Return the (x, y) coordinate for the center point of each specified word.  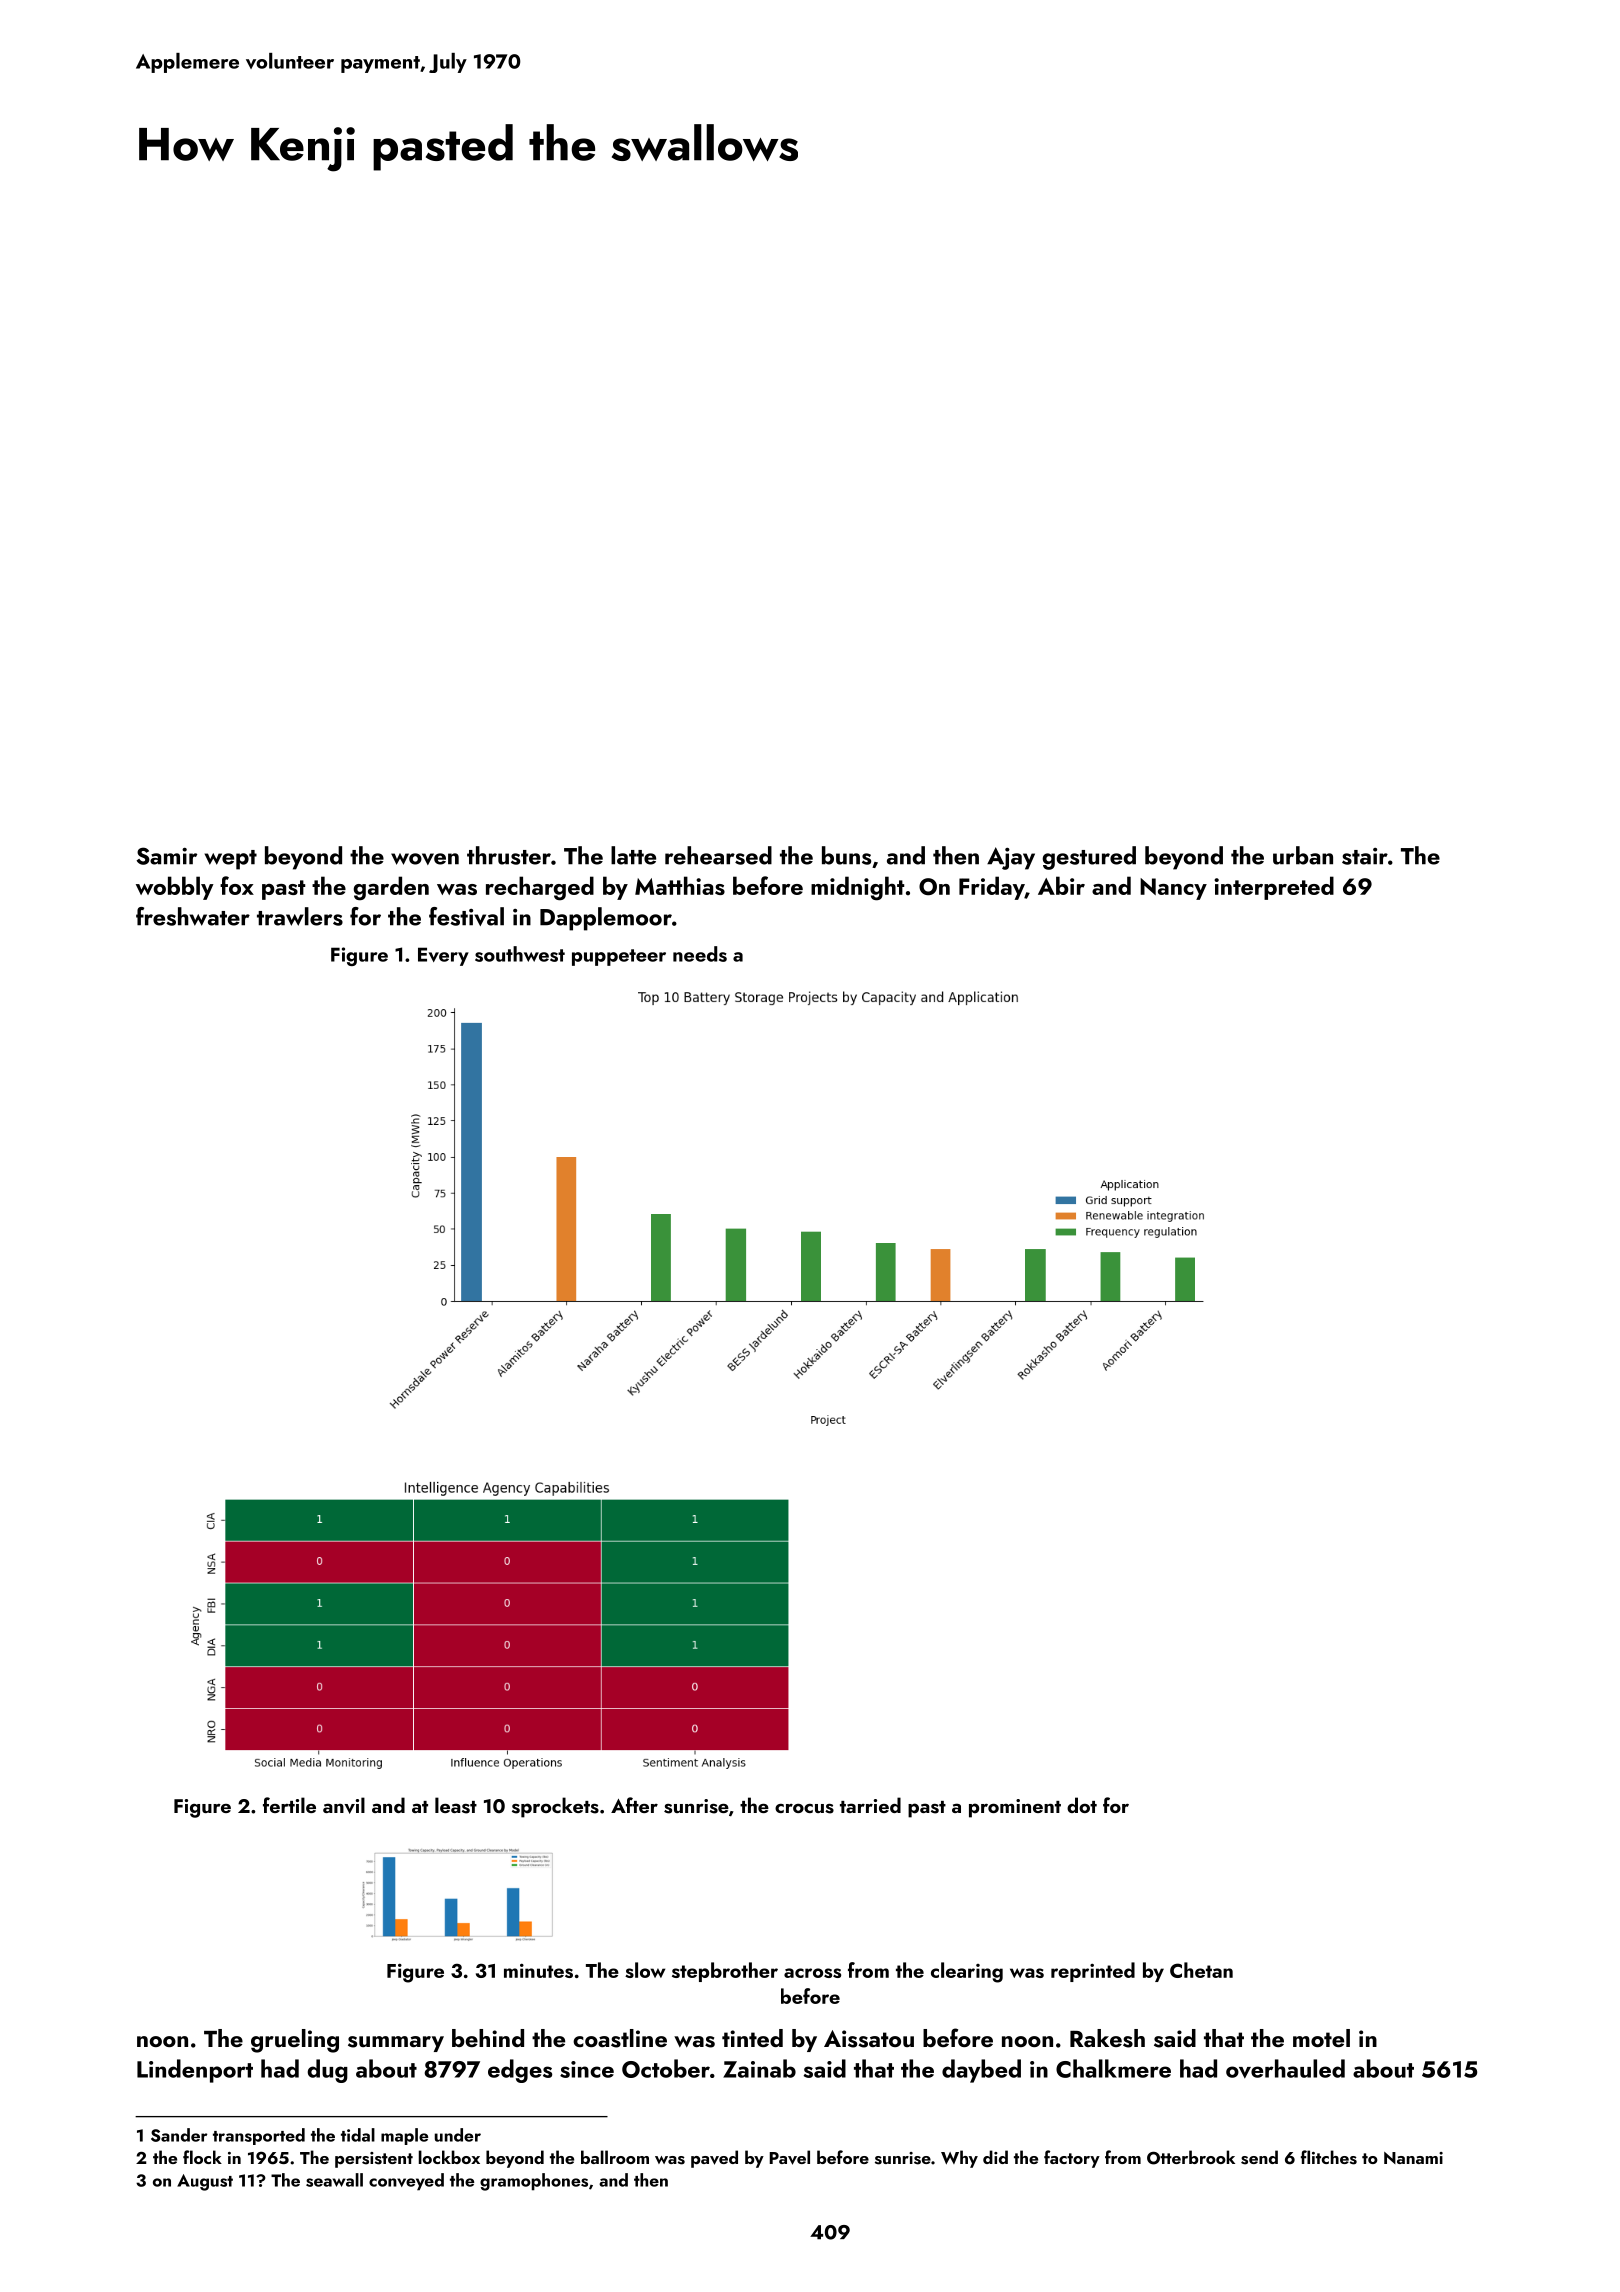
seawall (334, 2180)
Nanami (1413, 2158)
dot (1082, 1805)
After (634, 1805)
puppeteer (619, 957)
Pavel (790, 2157)
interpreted (1274, 888)
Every (443, 956)
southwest (520, 954)
